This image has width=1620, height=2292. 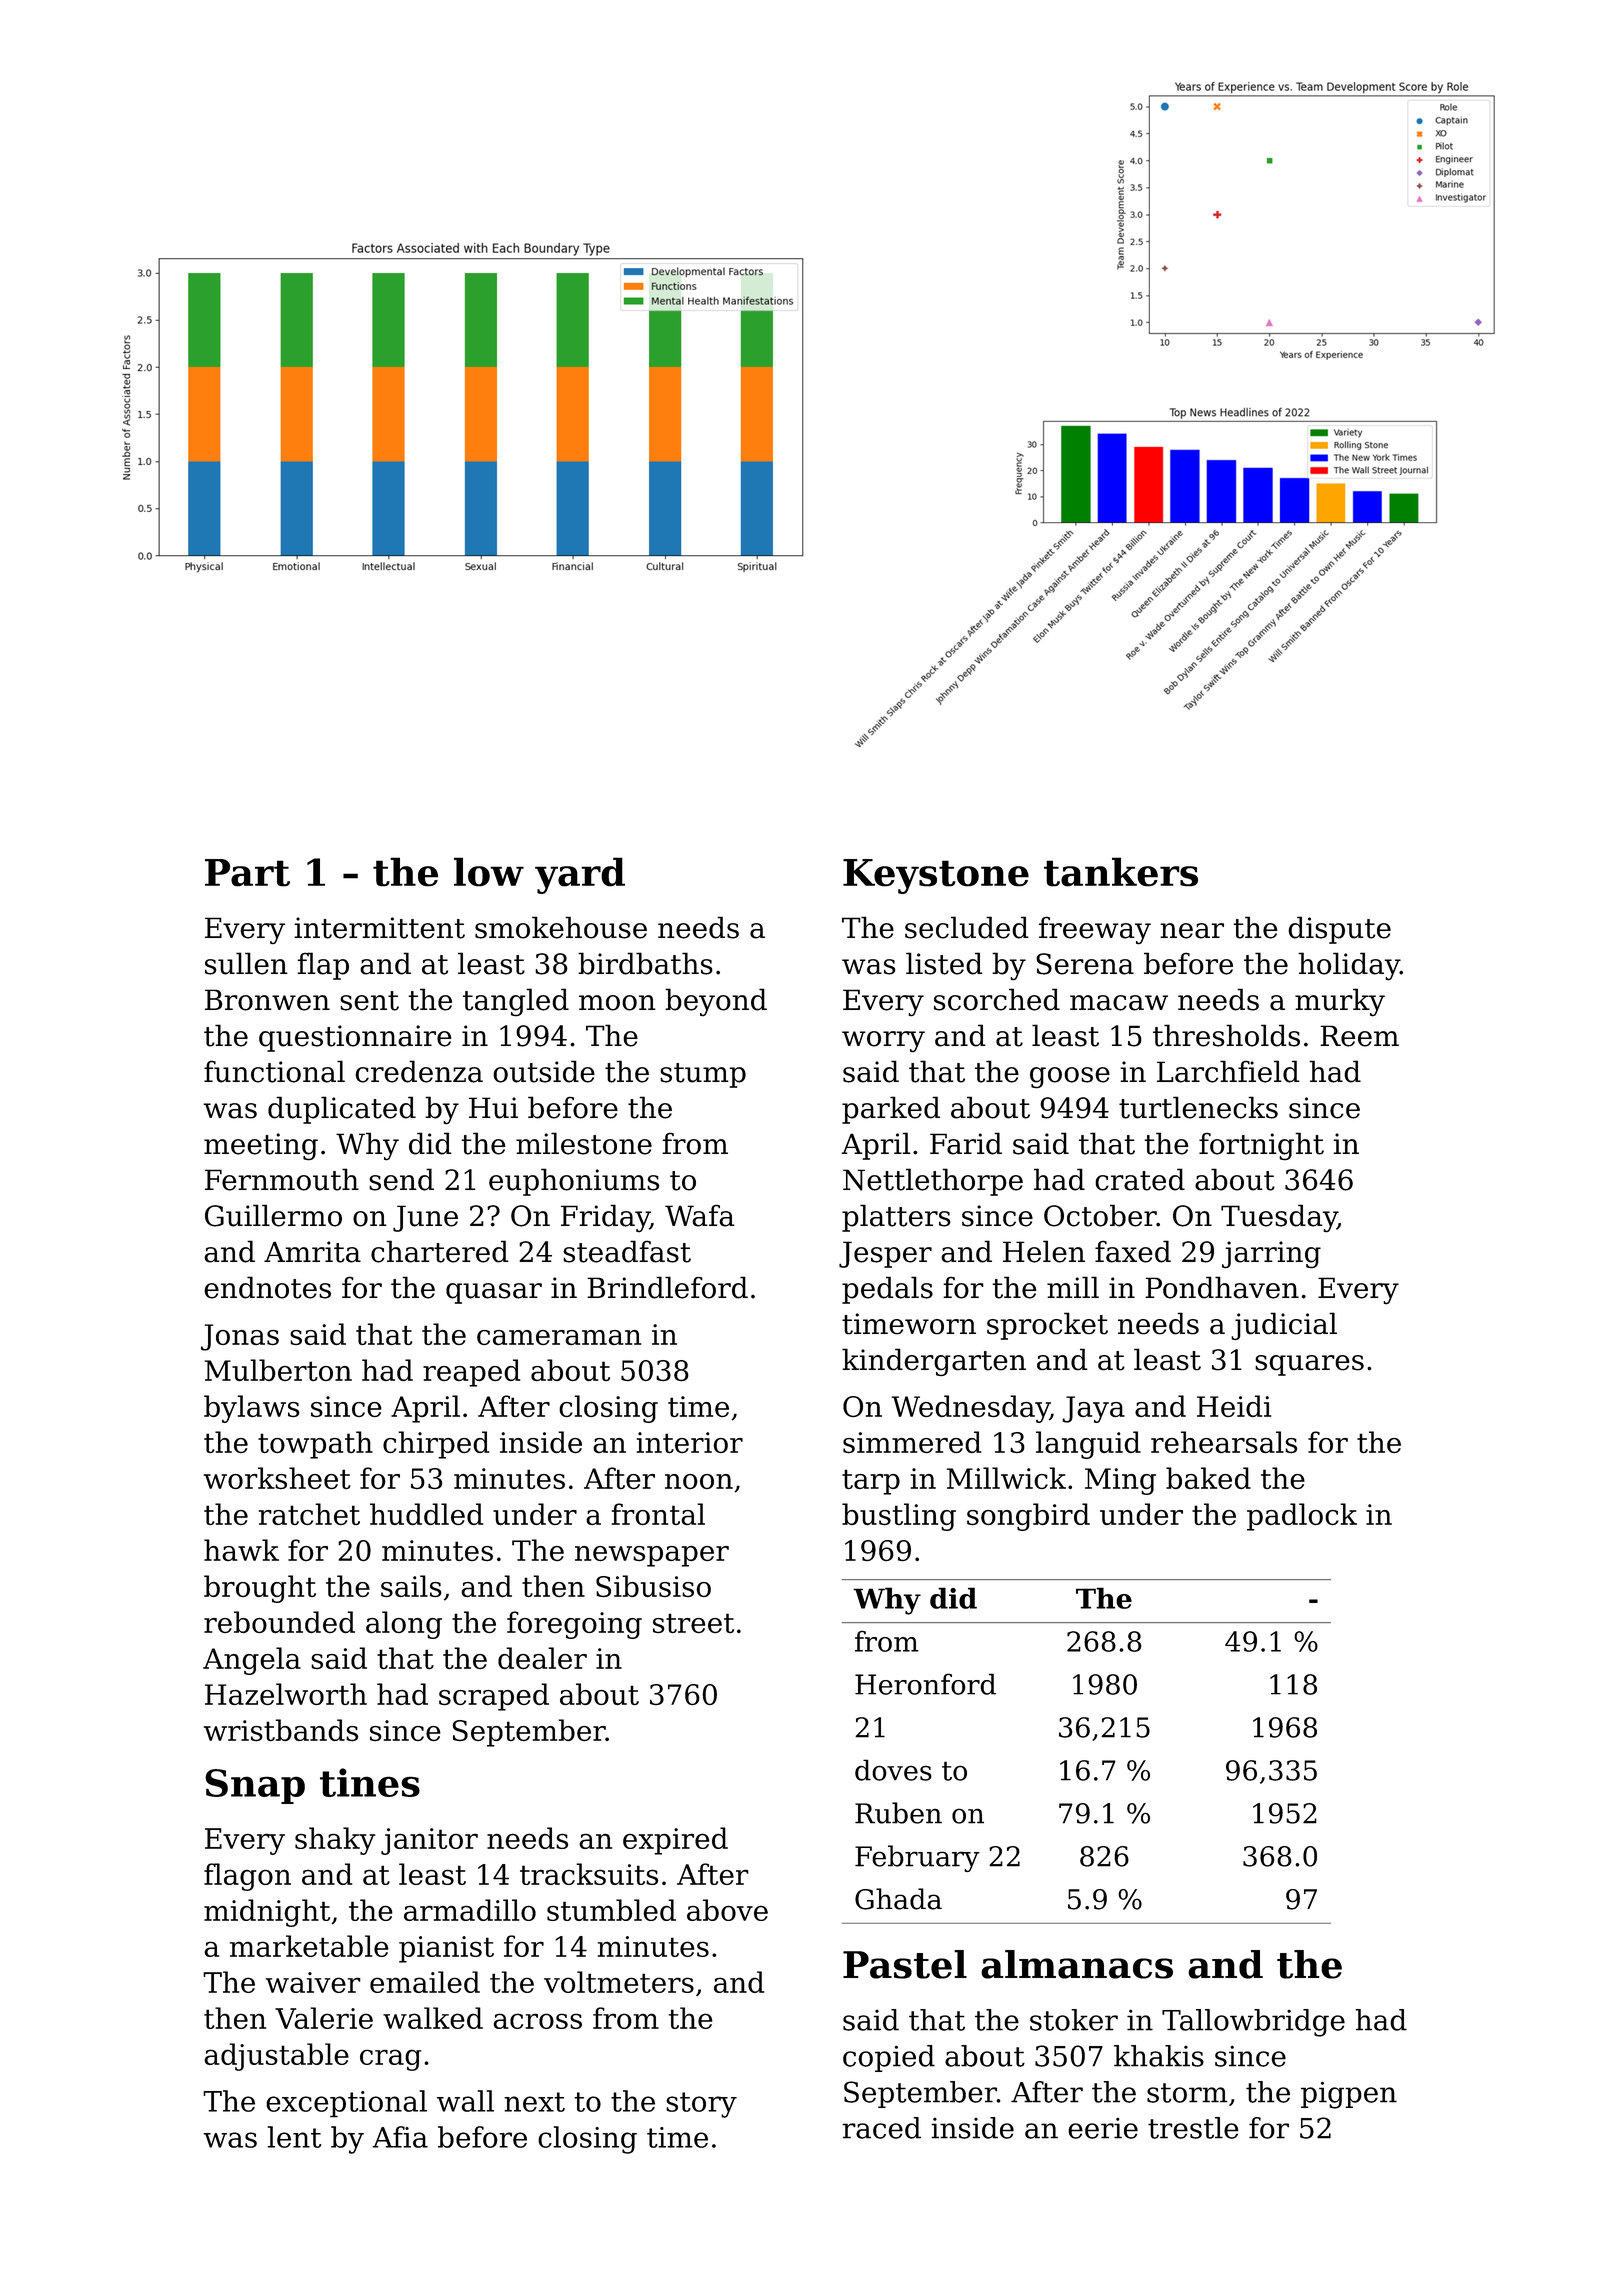 What do you see at coordinates (574, 1625) in the image?
I see `foregoing` at bounding box center [574, 1625].
